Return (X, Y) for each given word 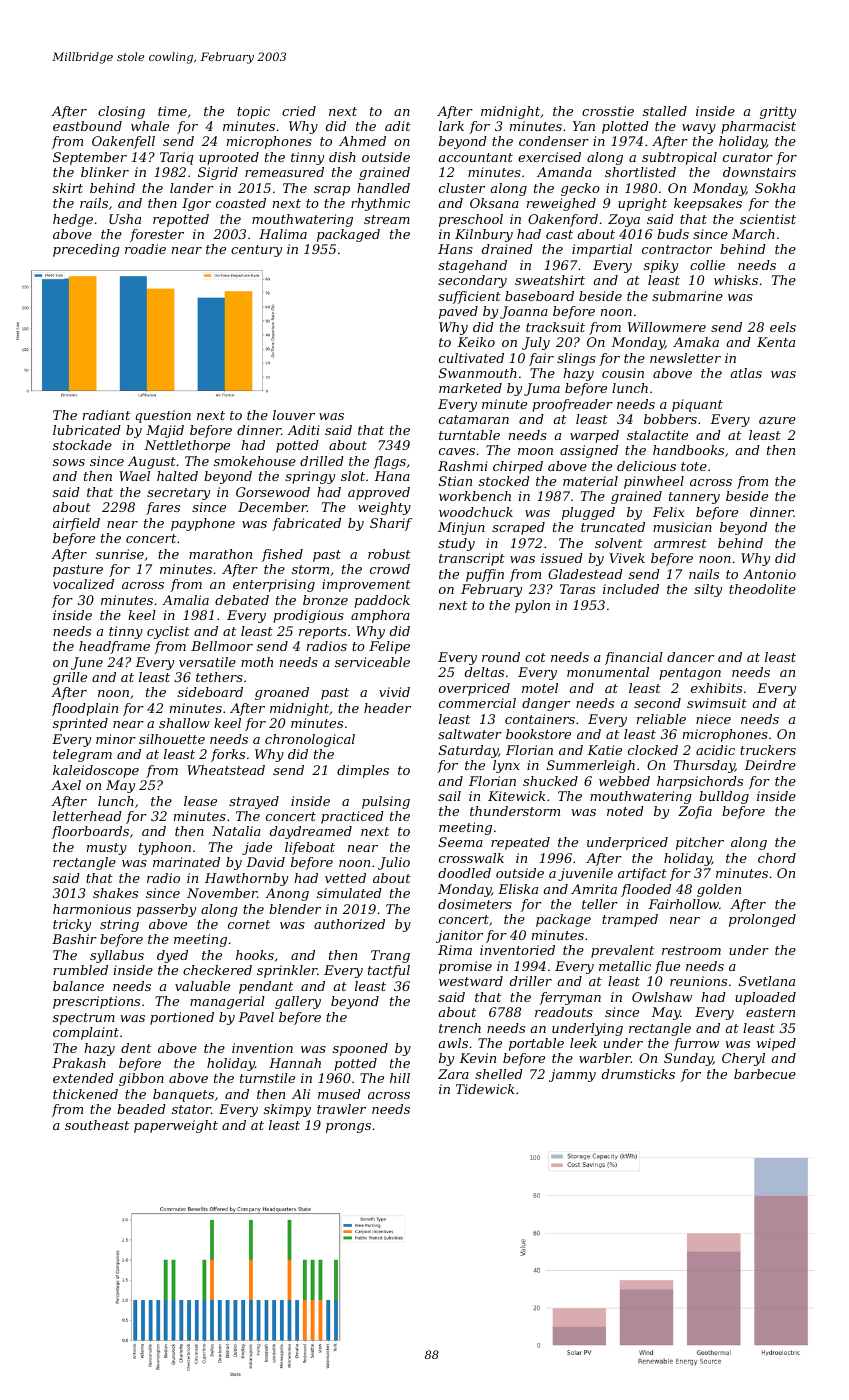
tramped (630, 920)
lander (192, 188)
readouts (564, 1012)
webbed (624, 781)
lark (451, 126)
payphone (203, 524)
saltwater (470, 734)
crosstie (608, 111)
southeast (97, 1125)
